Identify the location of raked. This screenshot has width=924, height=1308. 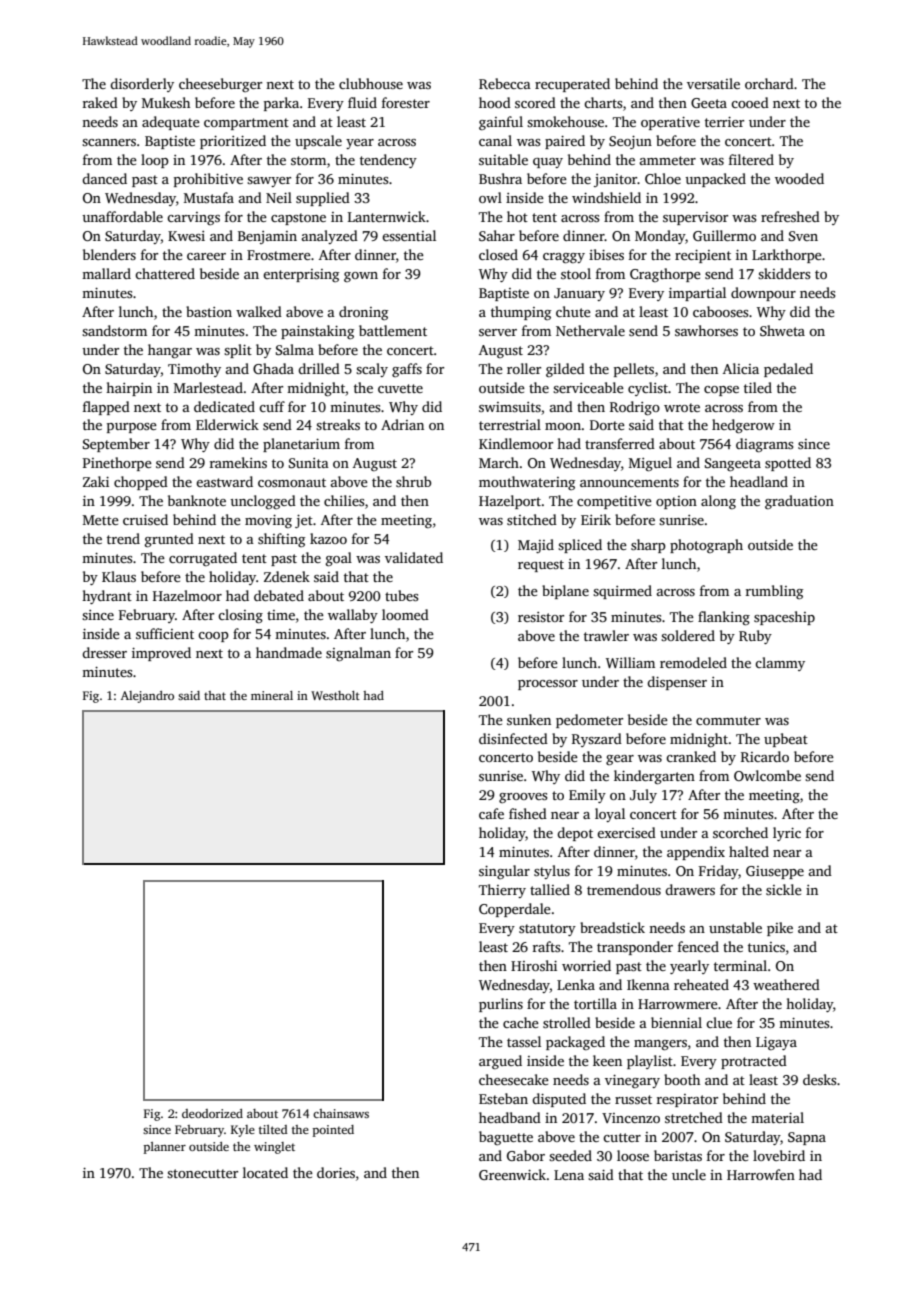
(100, 102).
